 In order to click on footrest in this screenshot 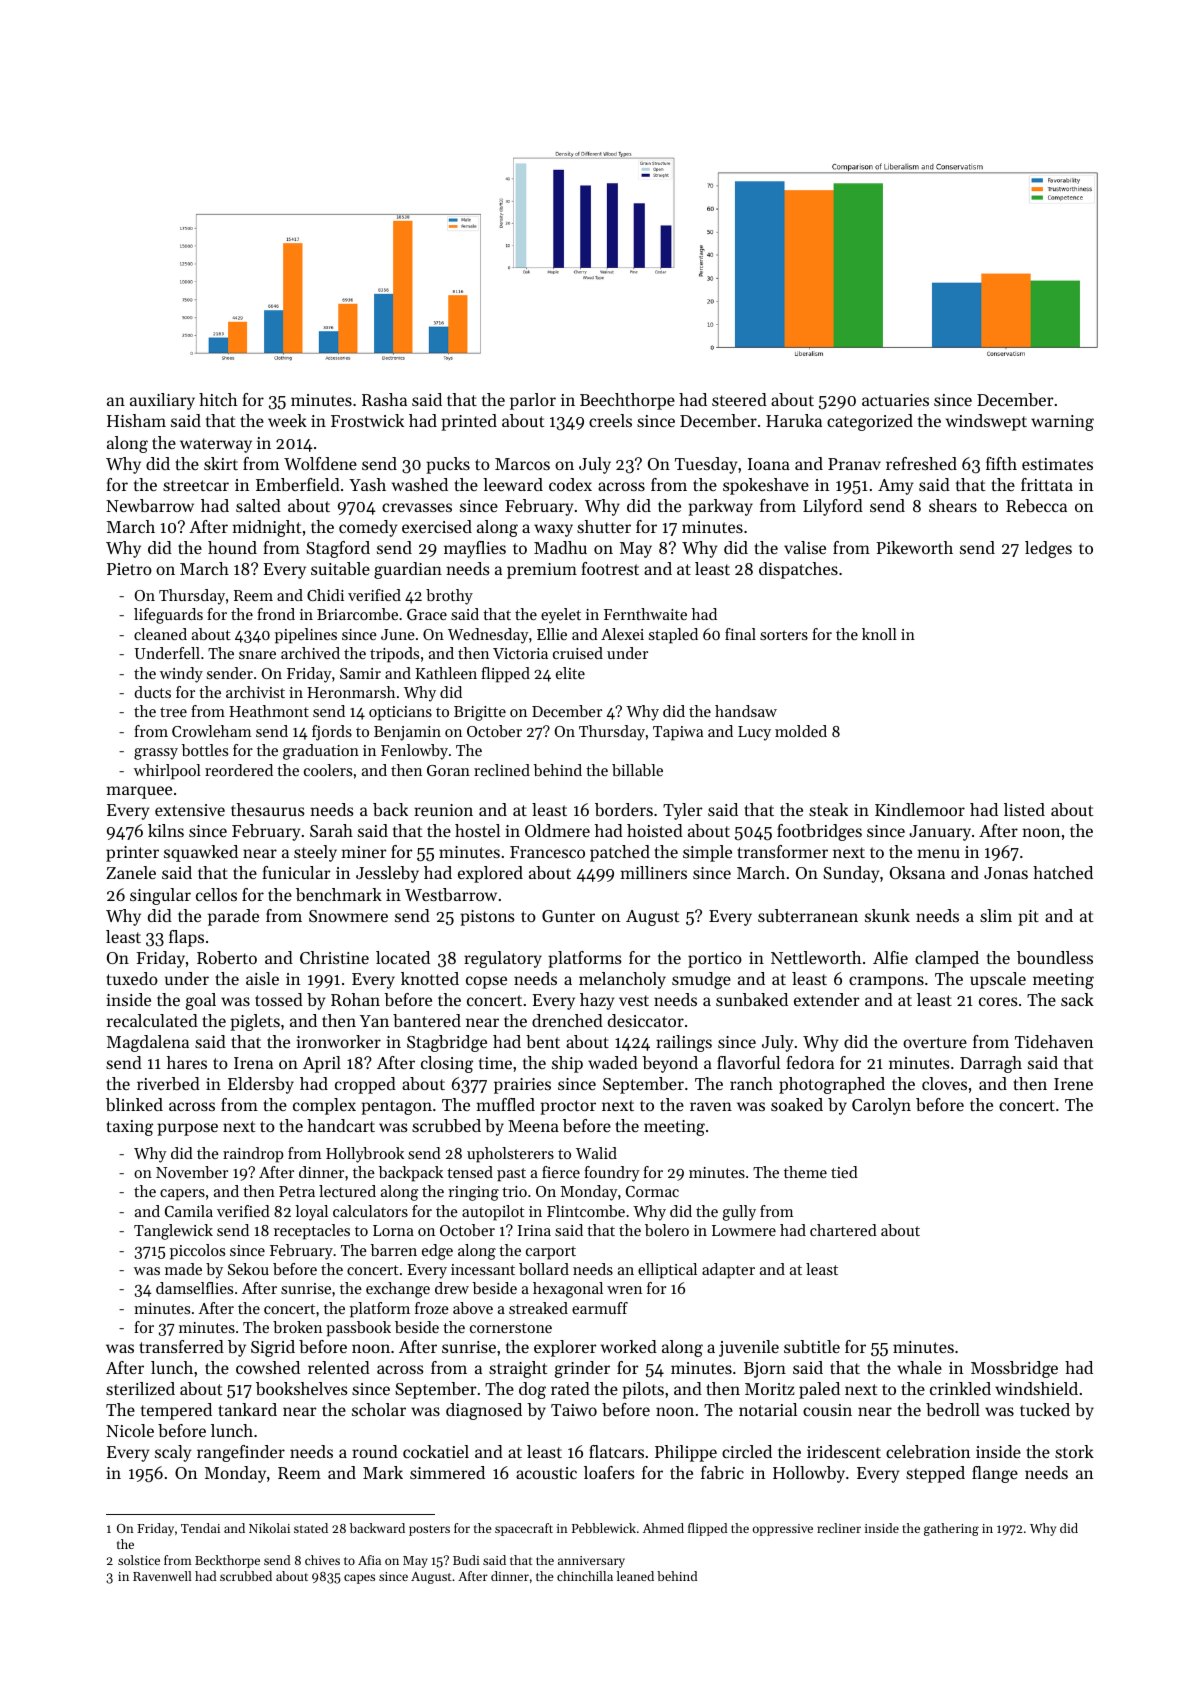, I will do `click(610, 568)`.
